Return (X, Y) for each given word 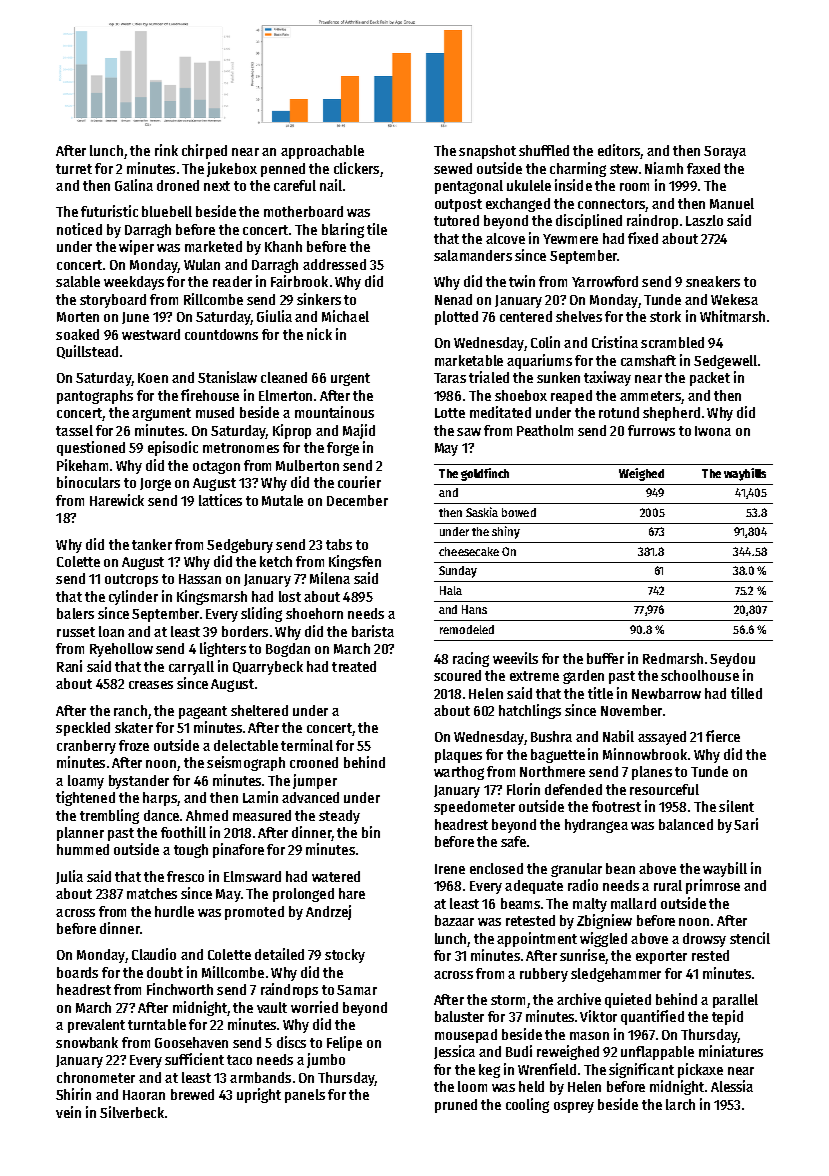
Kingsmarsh (212, 597)
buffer (605, 658)
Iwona (713, 431)
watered (336, 876)
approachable (322, 152)
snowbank (87, 1042)
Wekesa (734, 299)
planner (80, 834)
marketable (469, 360)
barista (373, 631)
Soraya (725, 152)
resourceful (664, 789)
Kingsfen (355, 562)
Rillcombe (213, 299)
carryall (191, 668)
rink (166, 150)
